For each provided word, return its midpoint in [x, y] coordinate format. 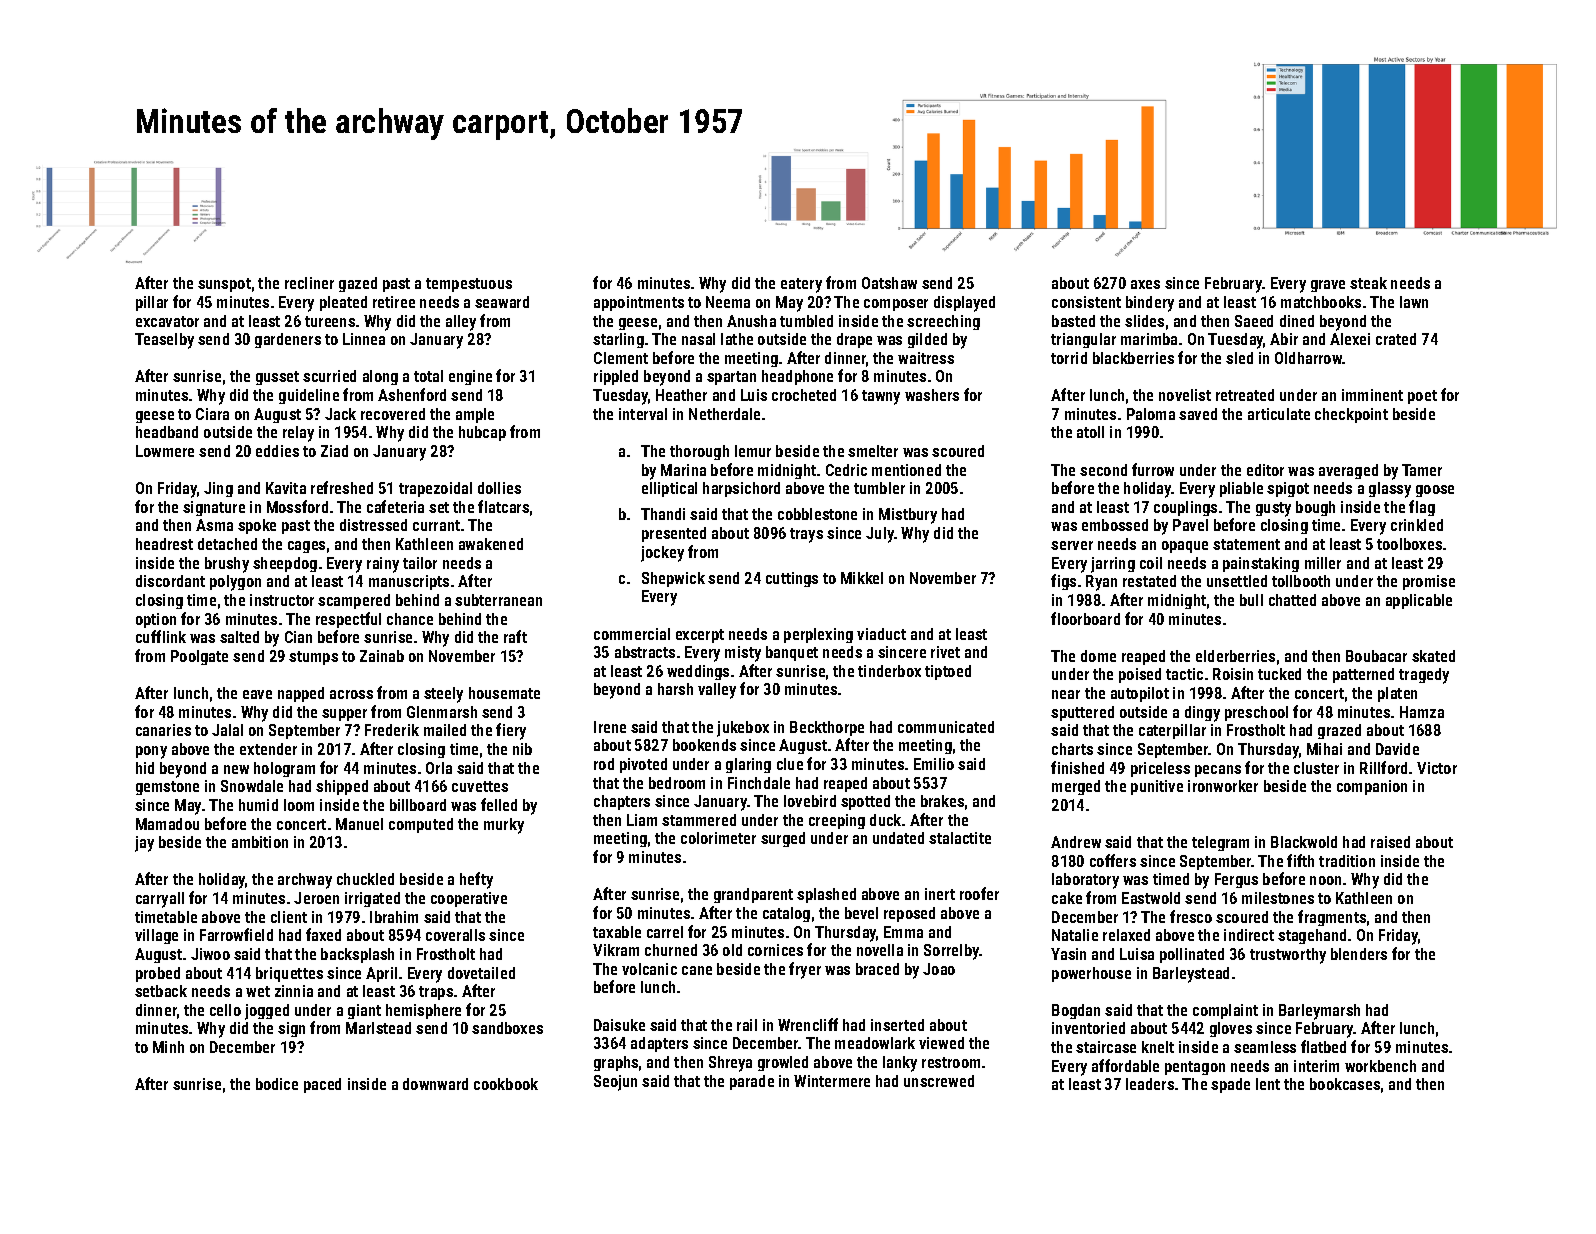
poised [1140, 675]
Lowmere [165, 451]
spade [1230, 1085]
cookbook [506, 1084]
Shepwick [673, 579]
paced [322, 1085]
